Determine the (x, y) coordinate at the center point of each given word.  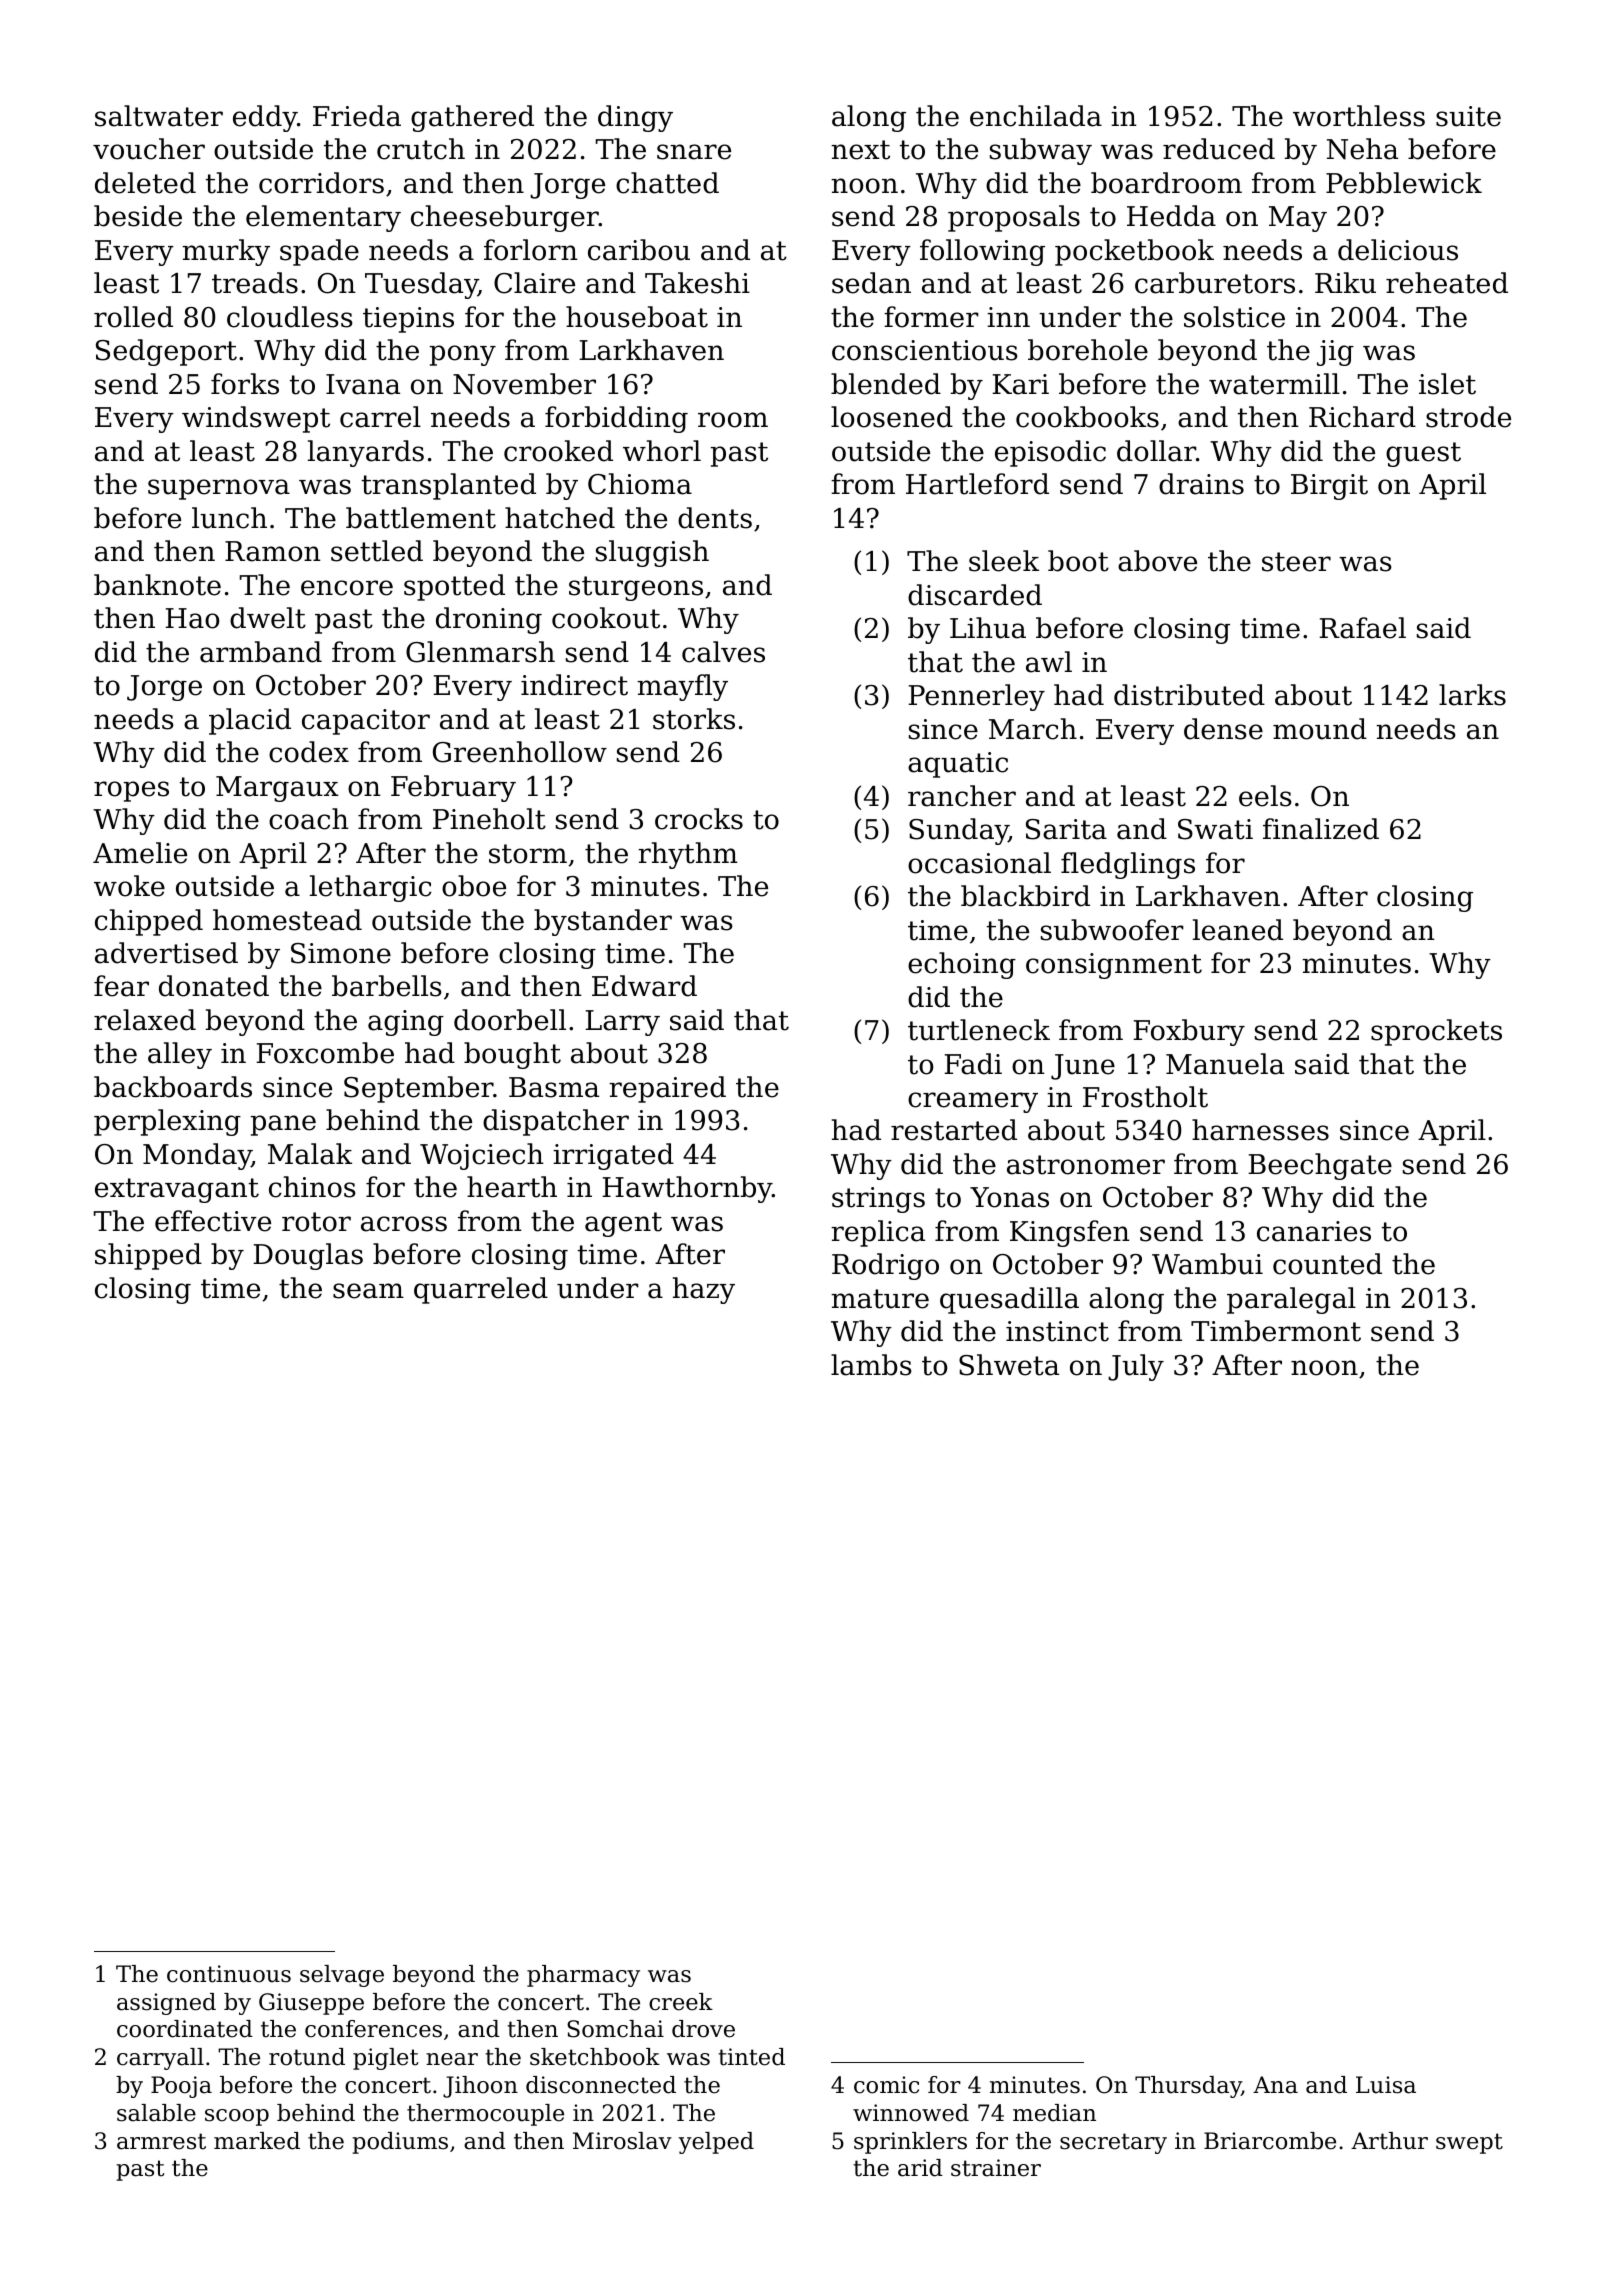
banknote (157, 585)
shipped (148, 1256)
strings (878, 1200)
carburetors (1215, 283)
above (1157, 561)
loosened (892, 417)
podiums (400, 2143)
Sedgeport (166, 352)
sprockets (1436, 1032)
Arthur (1389, 2141)
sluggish (652, 553)
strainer (996, 2168)
